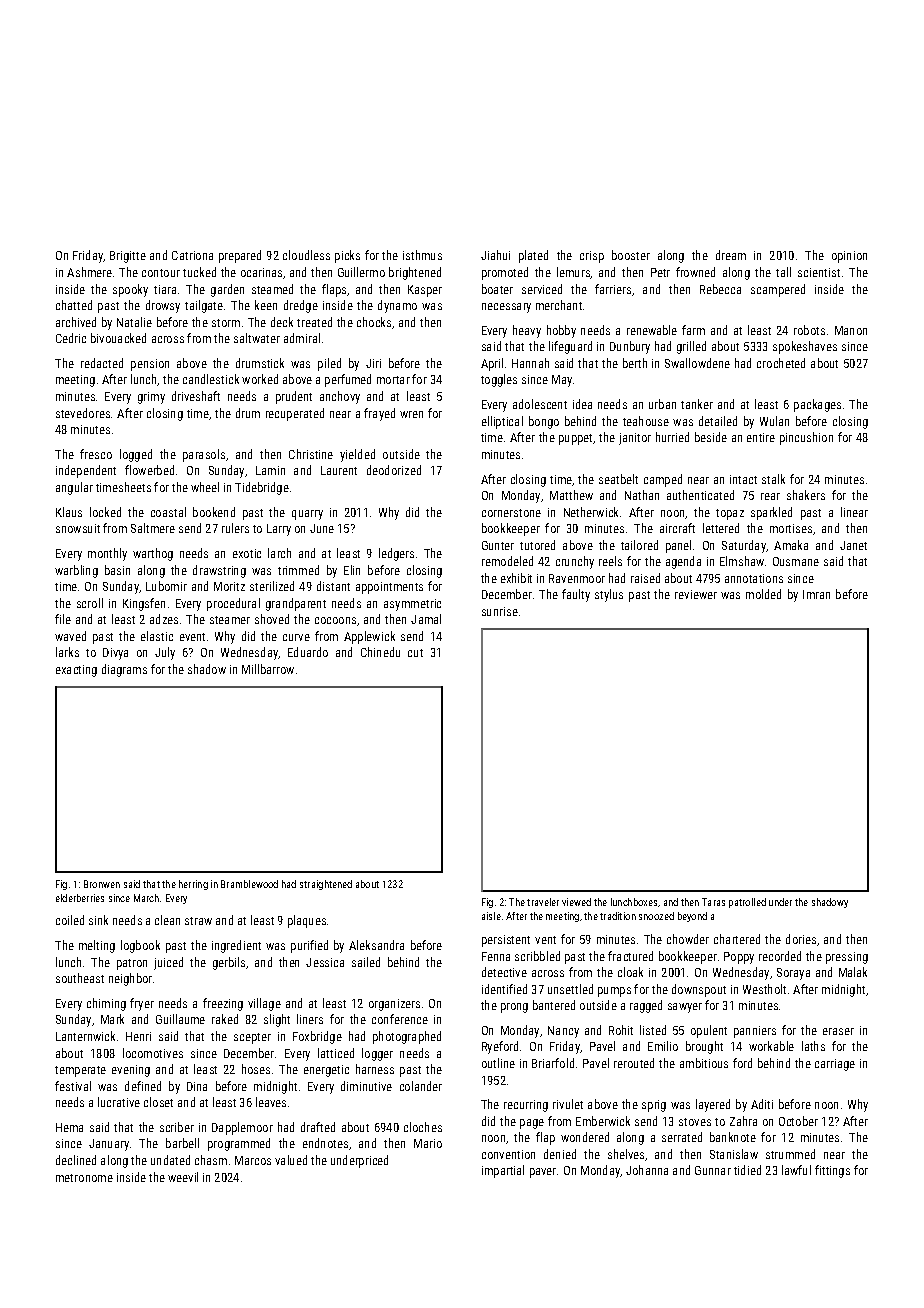 This document has height=1308, width=924. What do you see at coordinates (193, 885) in the document?
I see `herring` at bounding box center [193, 885].
